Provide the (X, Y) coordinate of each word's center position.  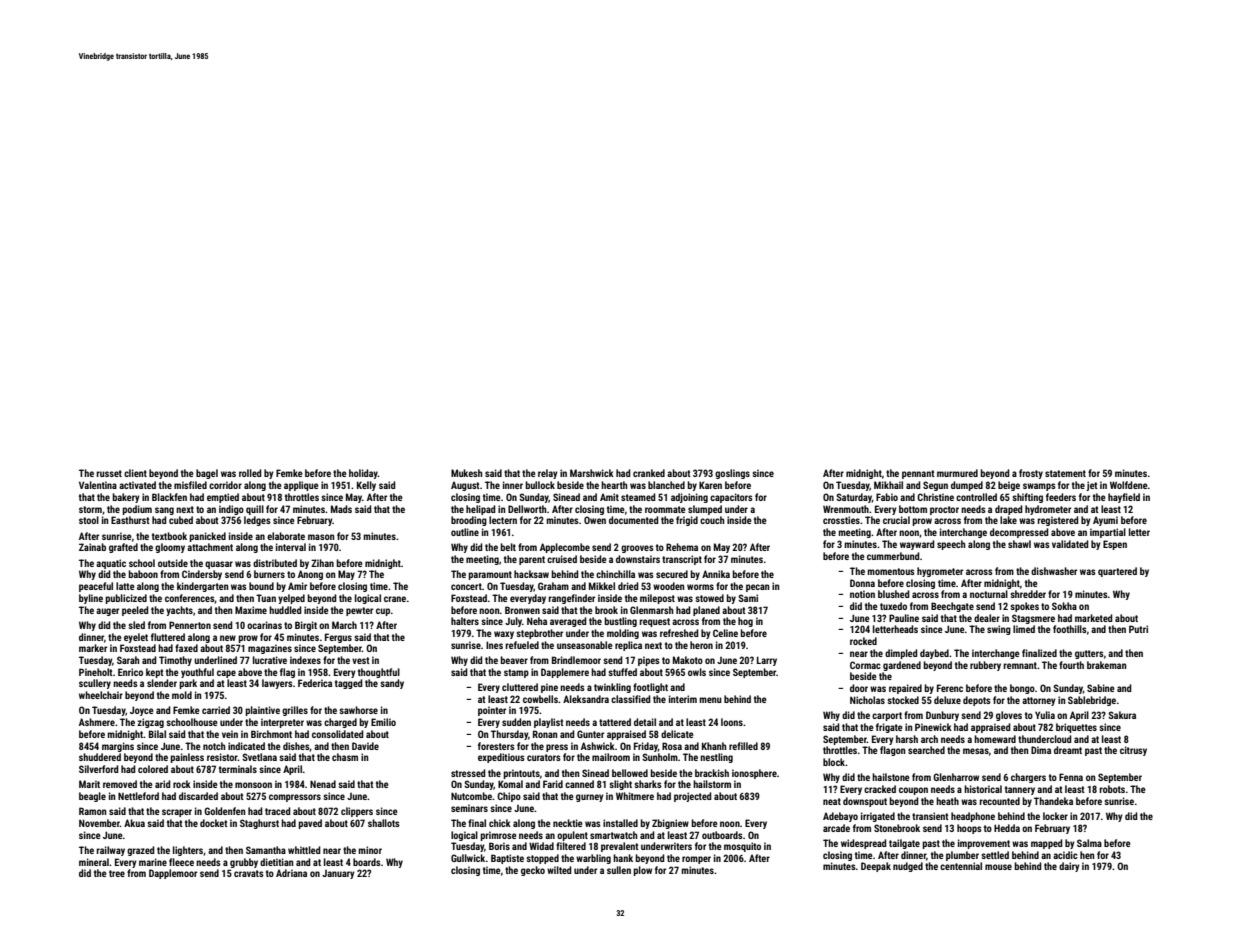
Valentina (98, 485)
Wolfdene (1129, 485)
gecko (533, 871)
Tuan (266, 598)
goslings (732, 474)
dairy (1069, 867)
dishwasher (1054, 571)
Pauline (904, 618)
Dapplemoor (173, 874)
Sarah (128, 660)
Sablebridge (1092, 701)
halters (465, 621)
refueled (522, 645)
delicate (677, 734)
